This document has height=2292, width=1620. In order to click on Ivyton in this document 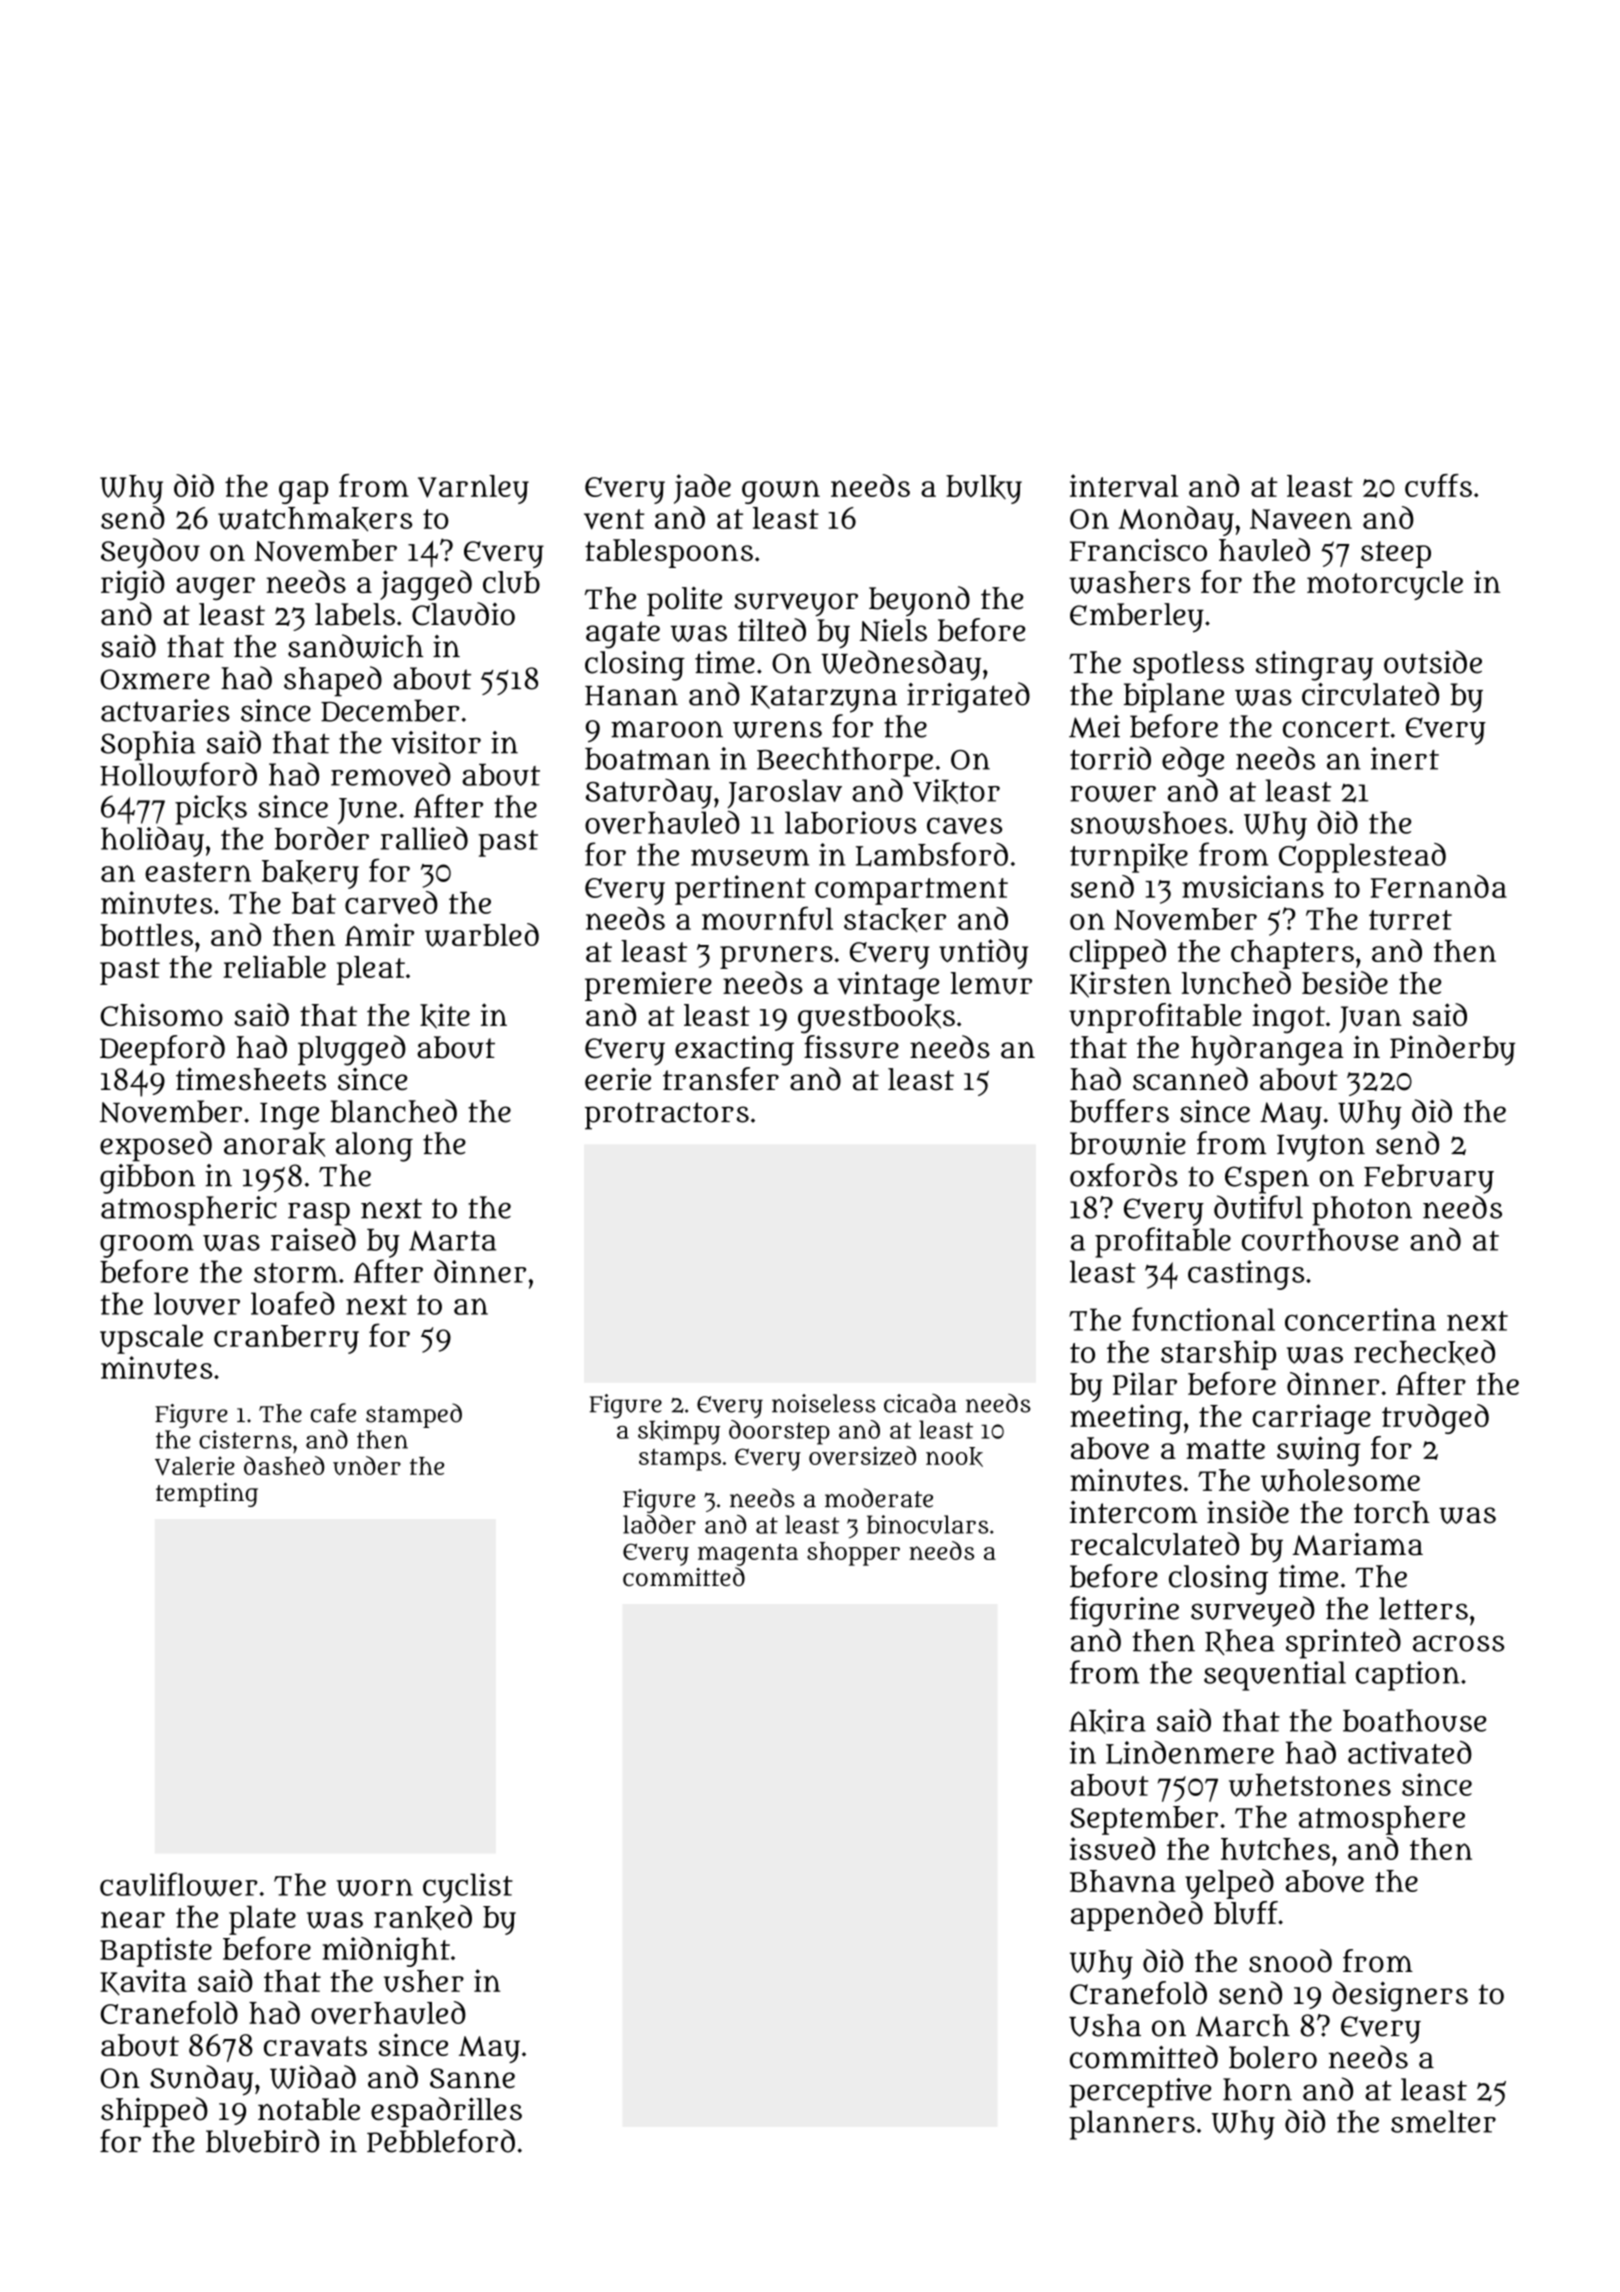, I will do `click(1321, 1148)`.
